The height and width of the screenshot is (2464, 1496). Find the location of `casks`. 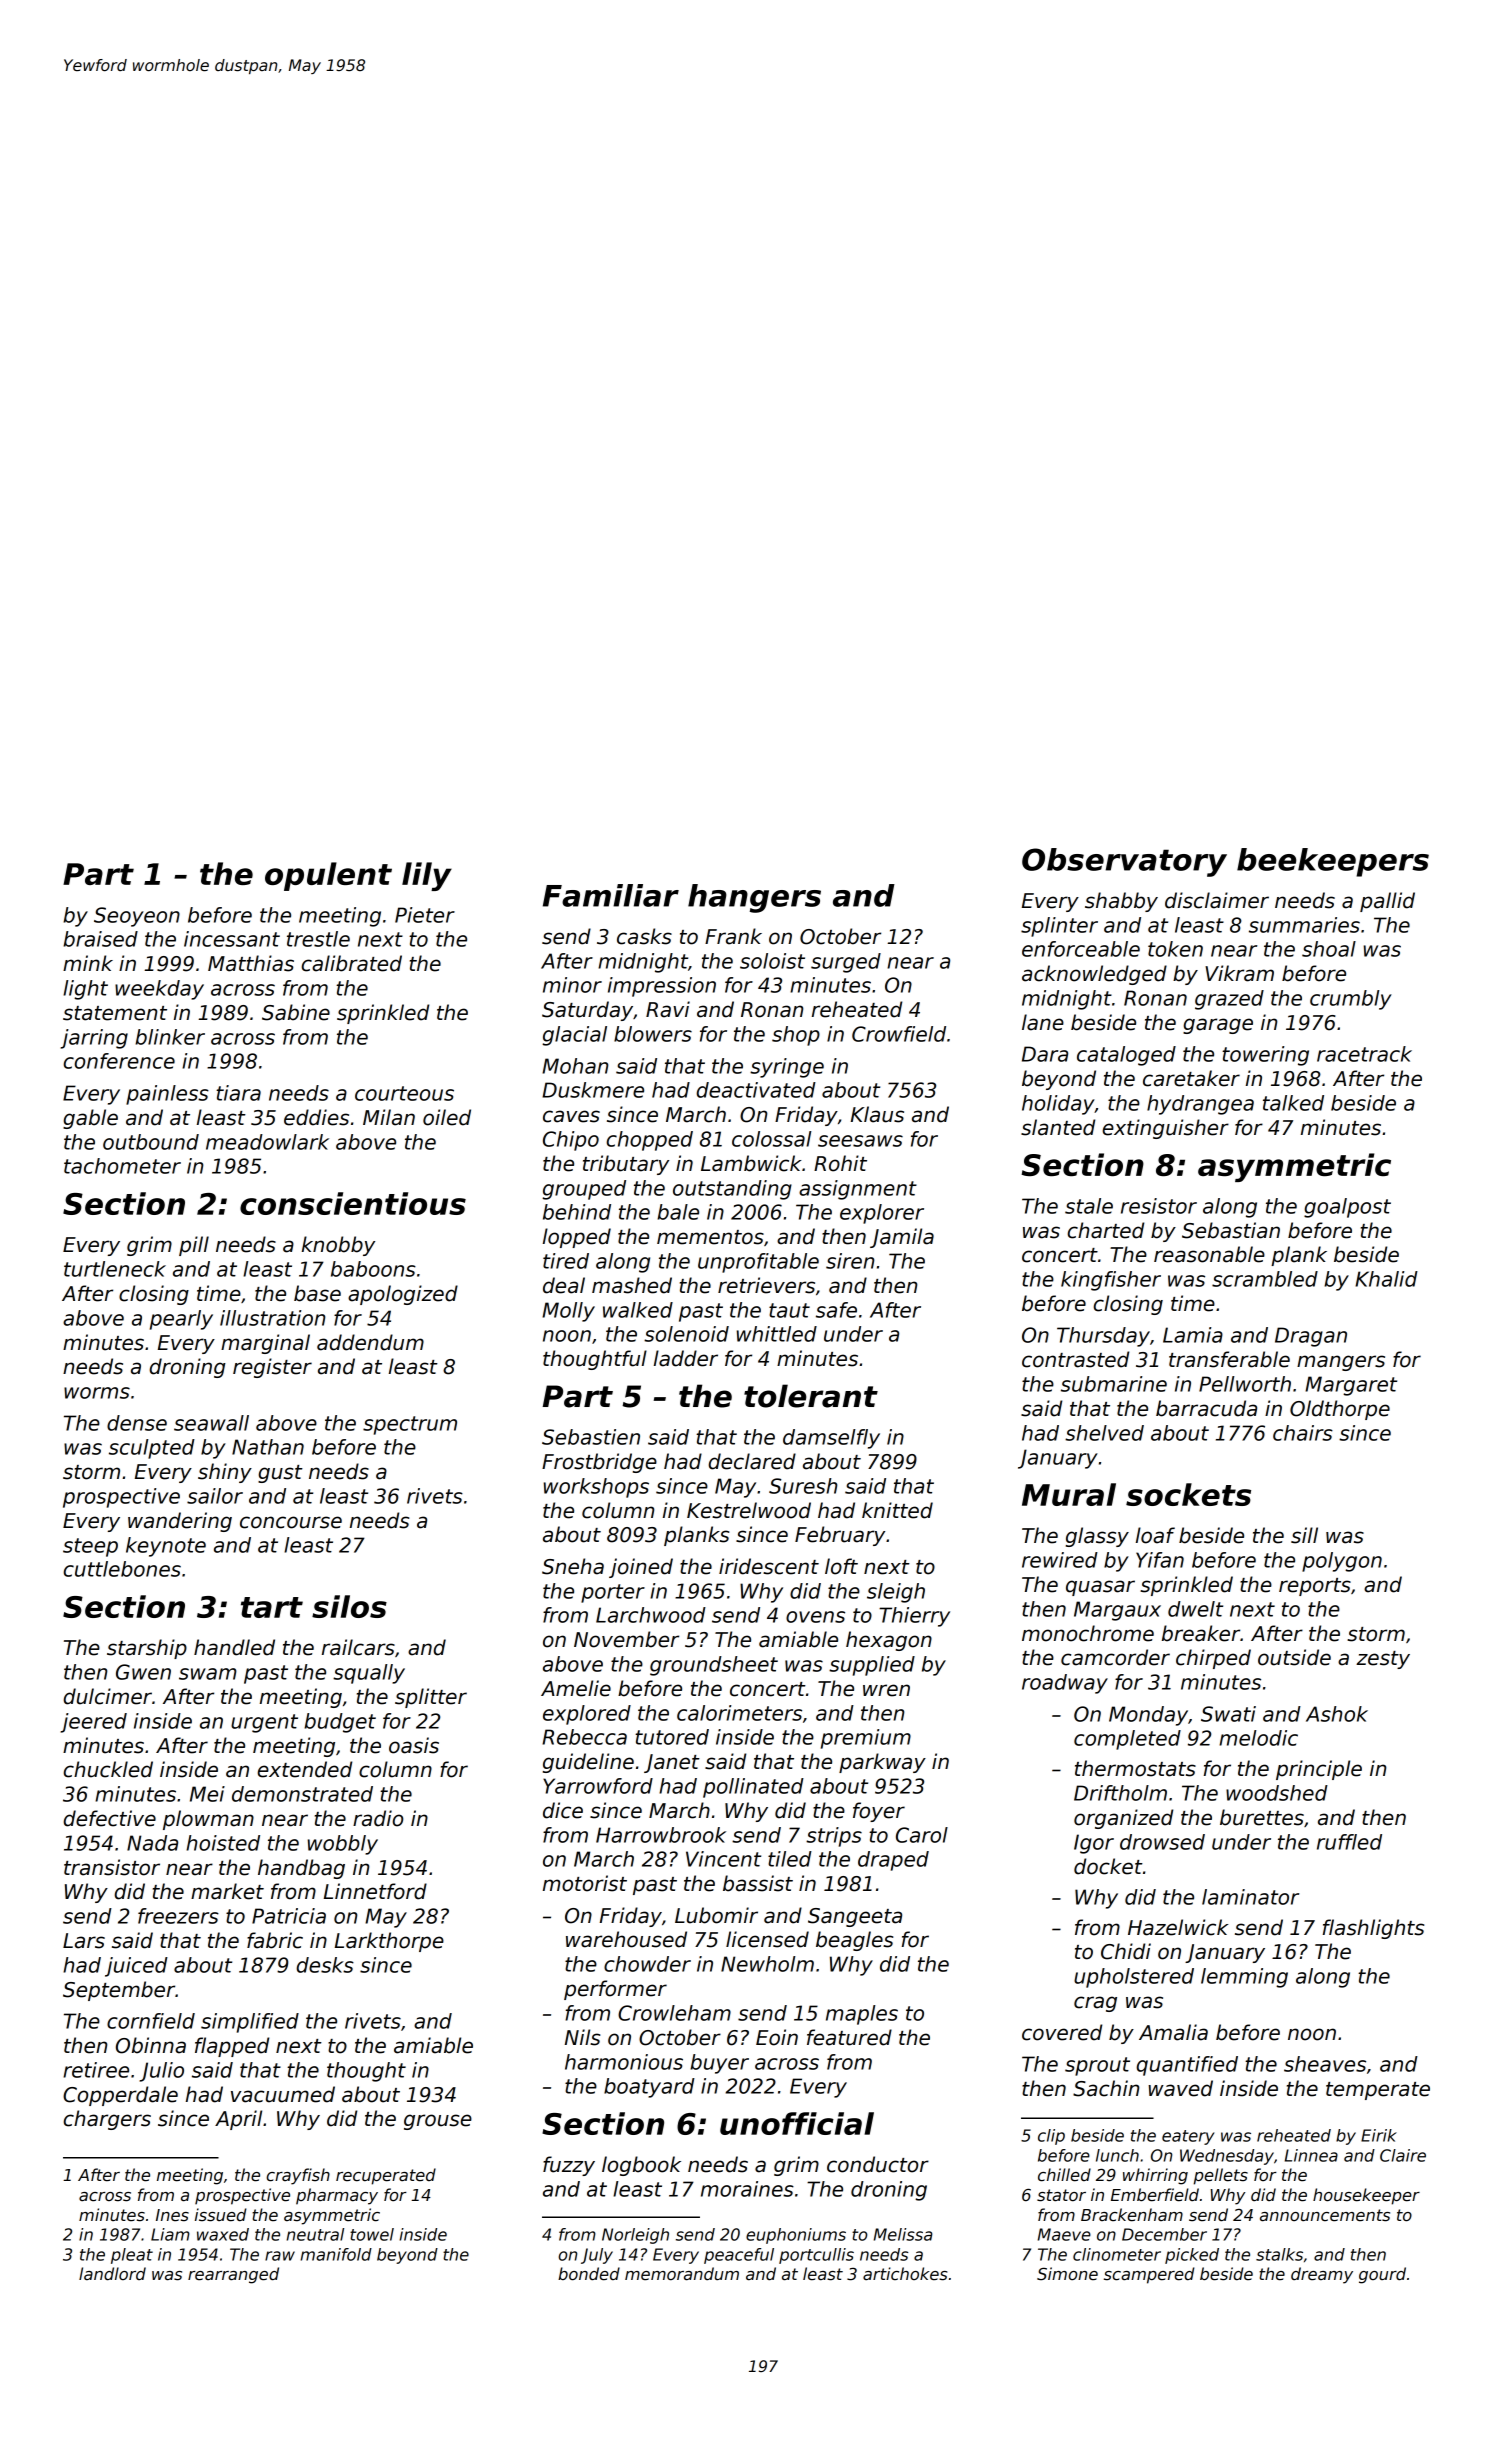

casks is located at coordinates (644, 936).
